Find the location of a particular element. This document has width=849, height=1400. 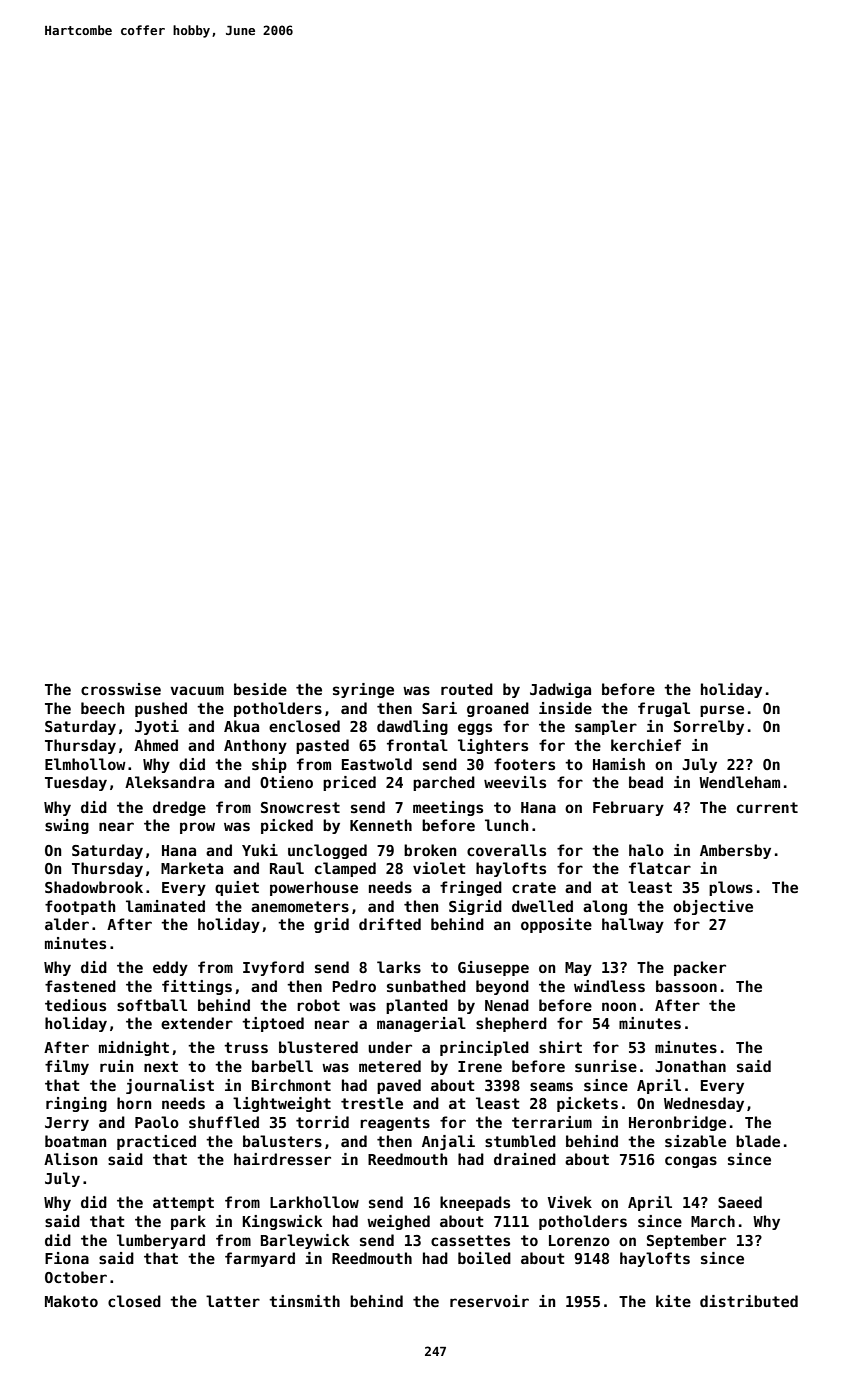

Irene is located at coordinates (480, 1066).
